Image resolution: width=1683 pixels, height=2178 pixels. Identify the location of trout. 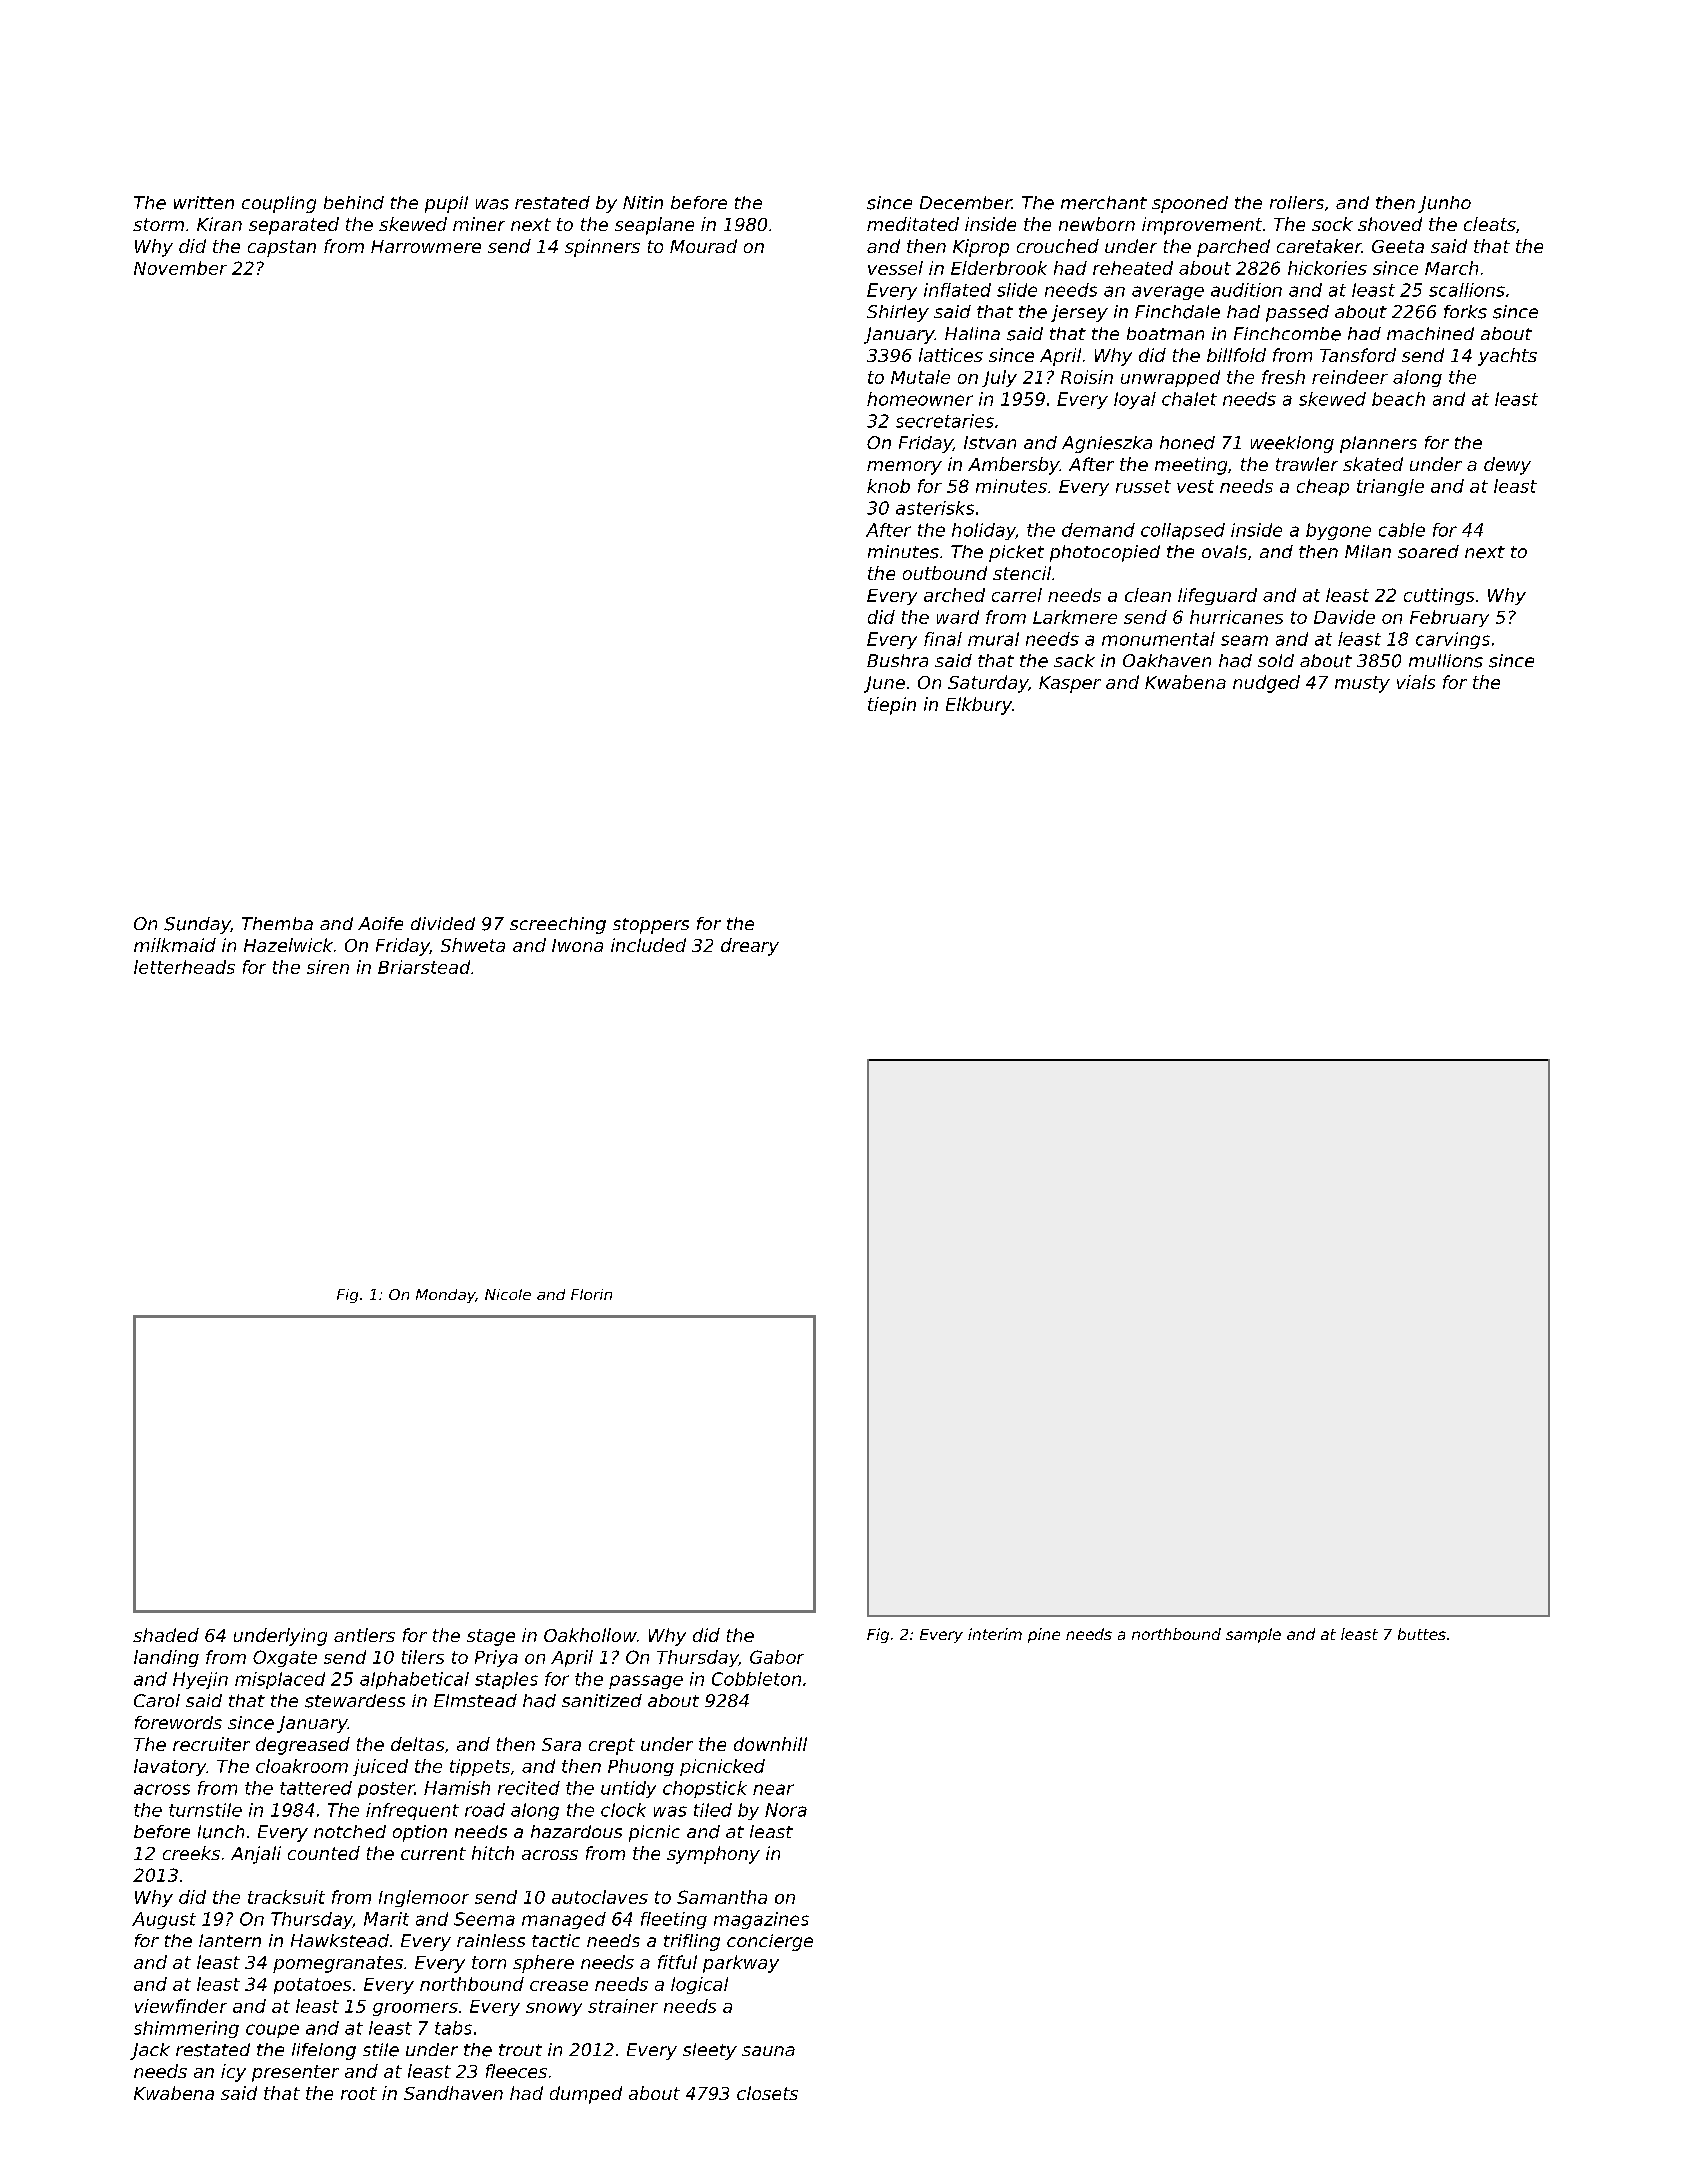
(520, 2050).
